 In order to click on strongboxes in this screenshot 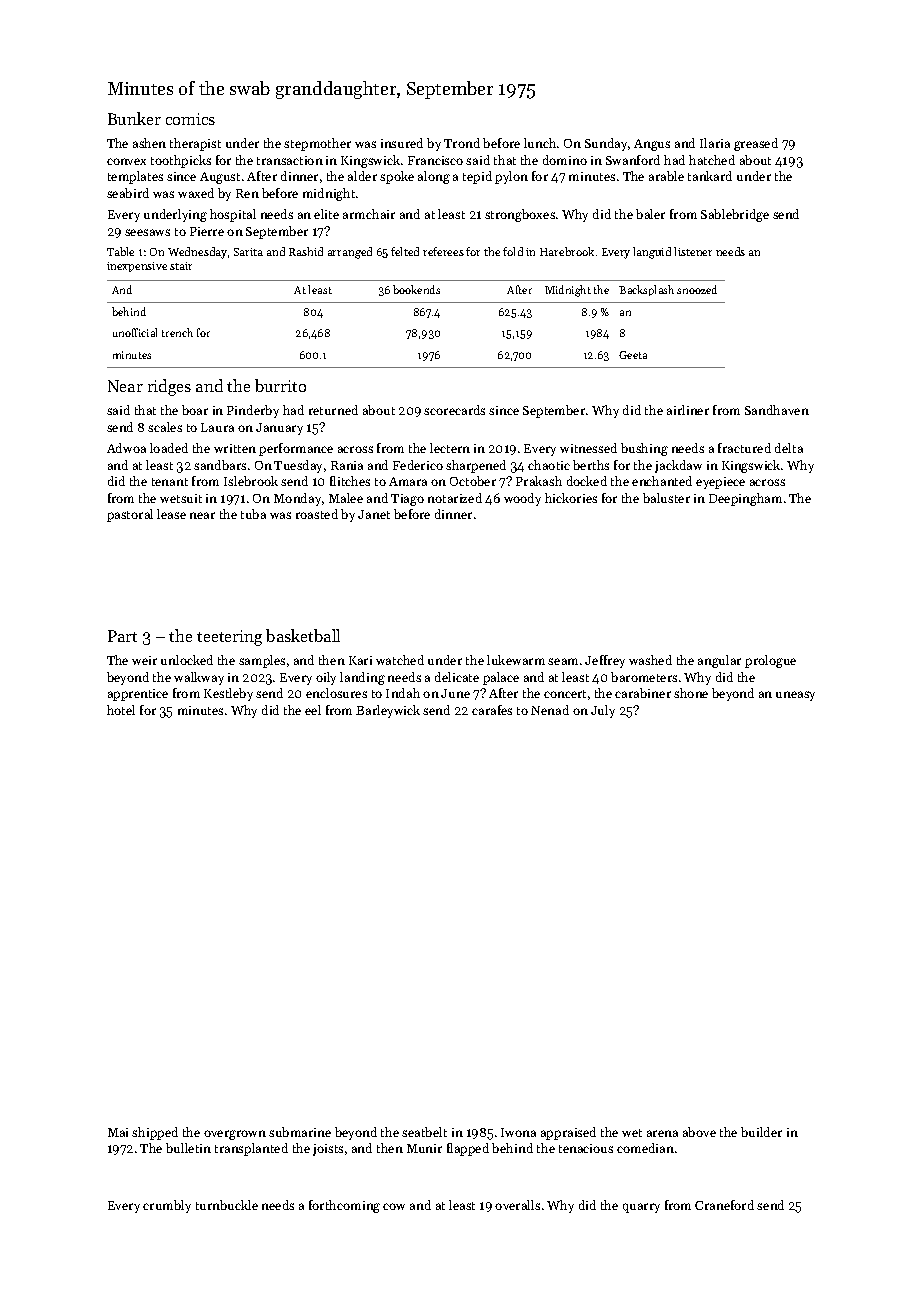, I will do `click(520, 215)`.
